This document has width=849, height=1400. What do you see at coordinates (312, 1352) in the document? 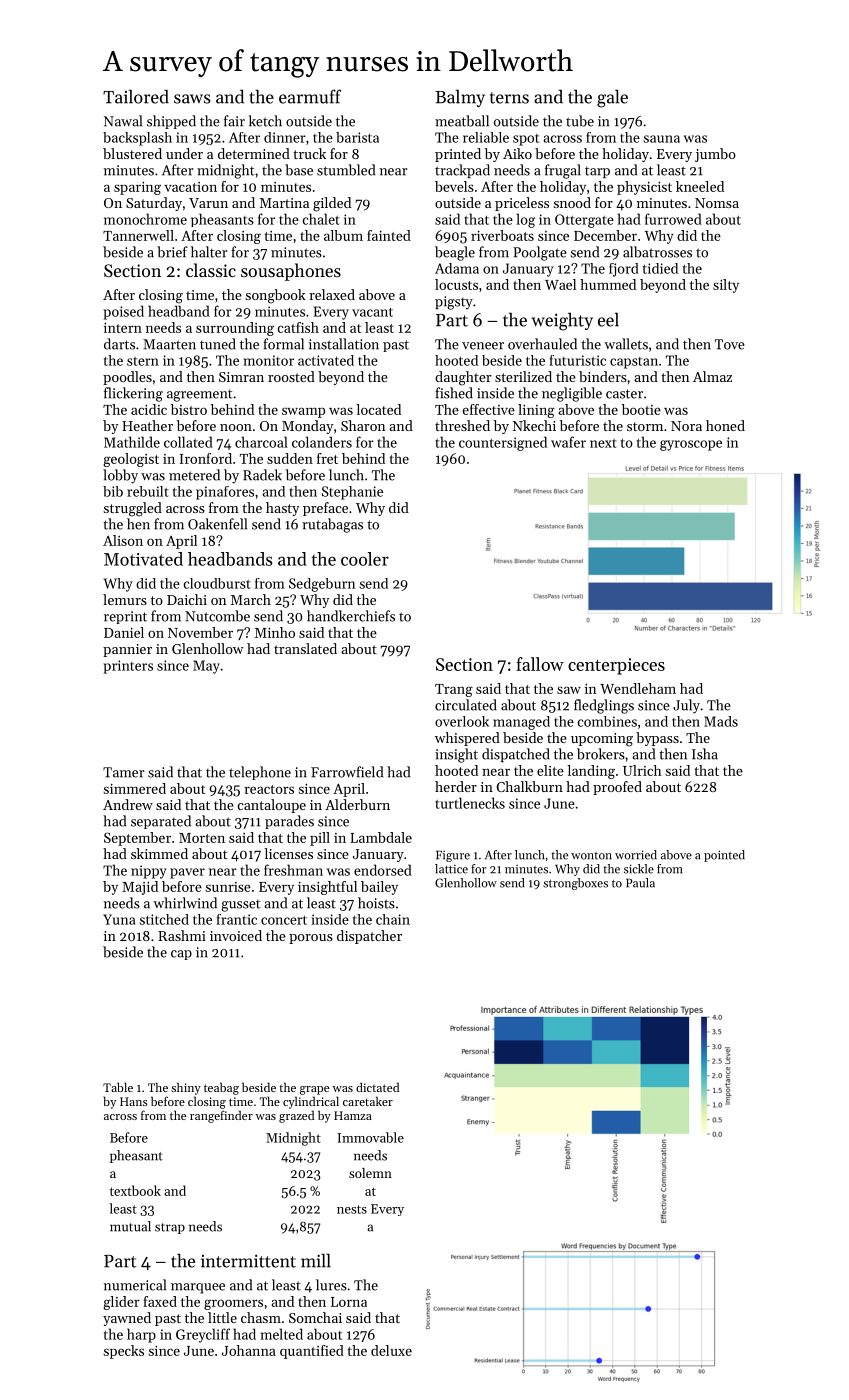
I see `quantified` at bounding box center [312, 1352].
